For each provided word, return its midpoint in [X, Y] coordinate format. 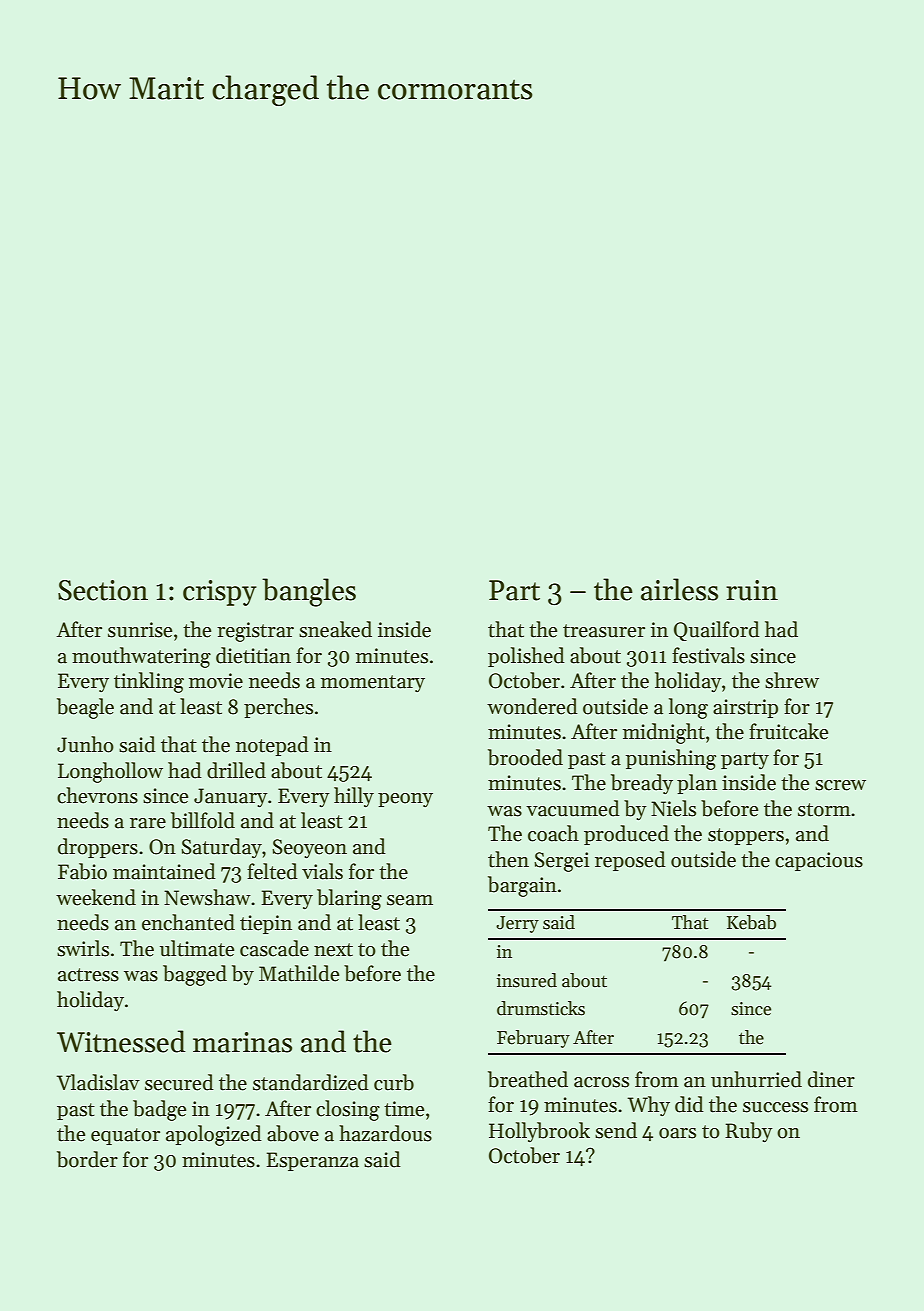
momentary [373, 683]
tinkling [149, 682]
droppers [98, 848]
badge [159, 1110]
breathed [528, 1079]
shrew [792, 680]
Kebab [751, 922]
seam [410, 900]
